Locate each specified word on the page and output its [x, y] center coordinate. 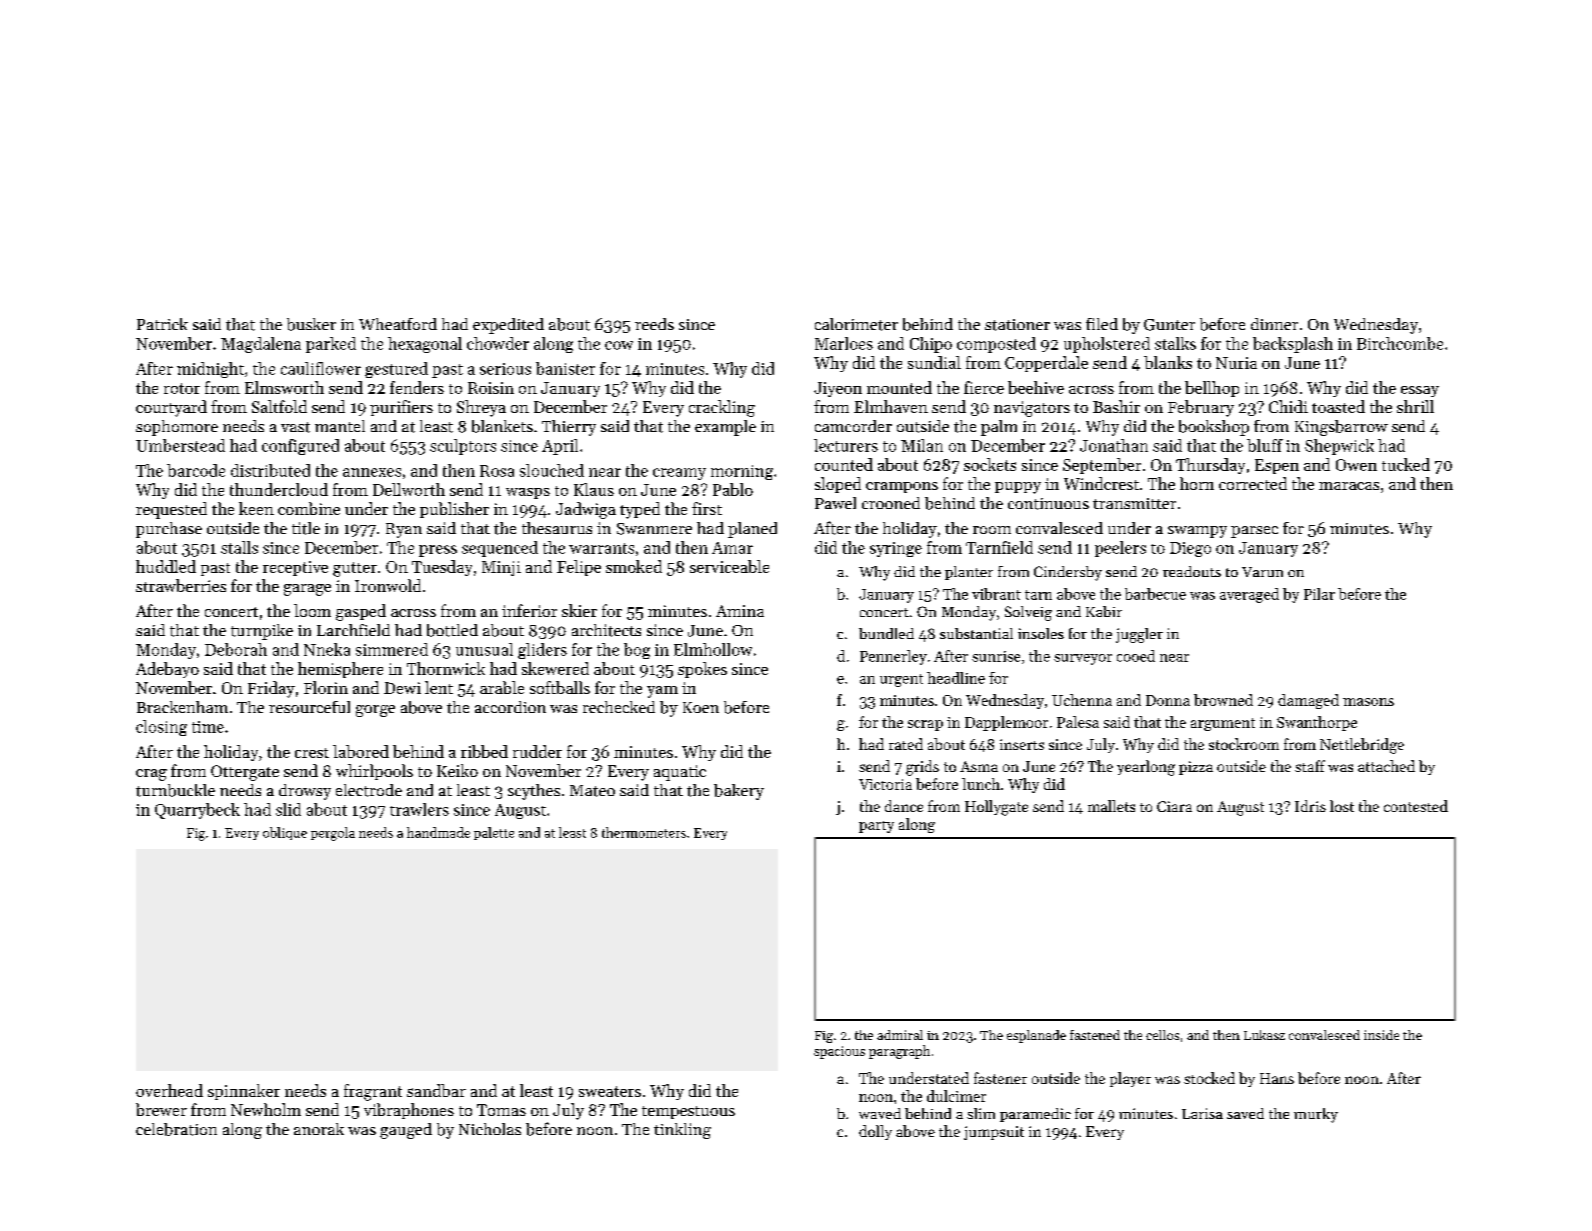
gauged [406, 1131]
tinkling [682, 1131]
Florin [326, 687]
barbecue [1155, 594]
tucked [1406, 464]
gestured [396, 370]
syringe [896, 549]
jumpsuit [994, 1133]
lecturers [846, 445]
